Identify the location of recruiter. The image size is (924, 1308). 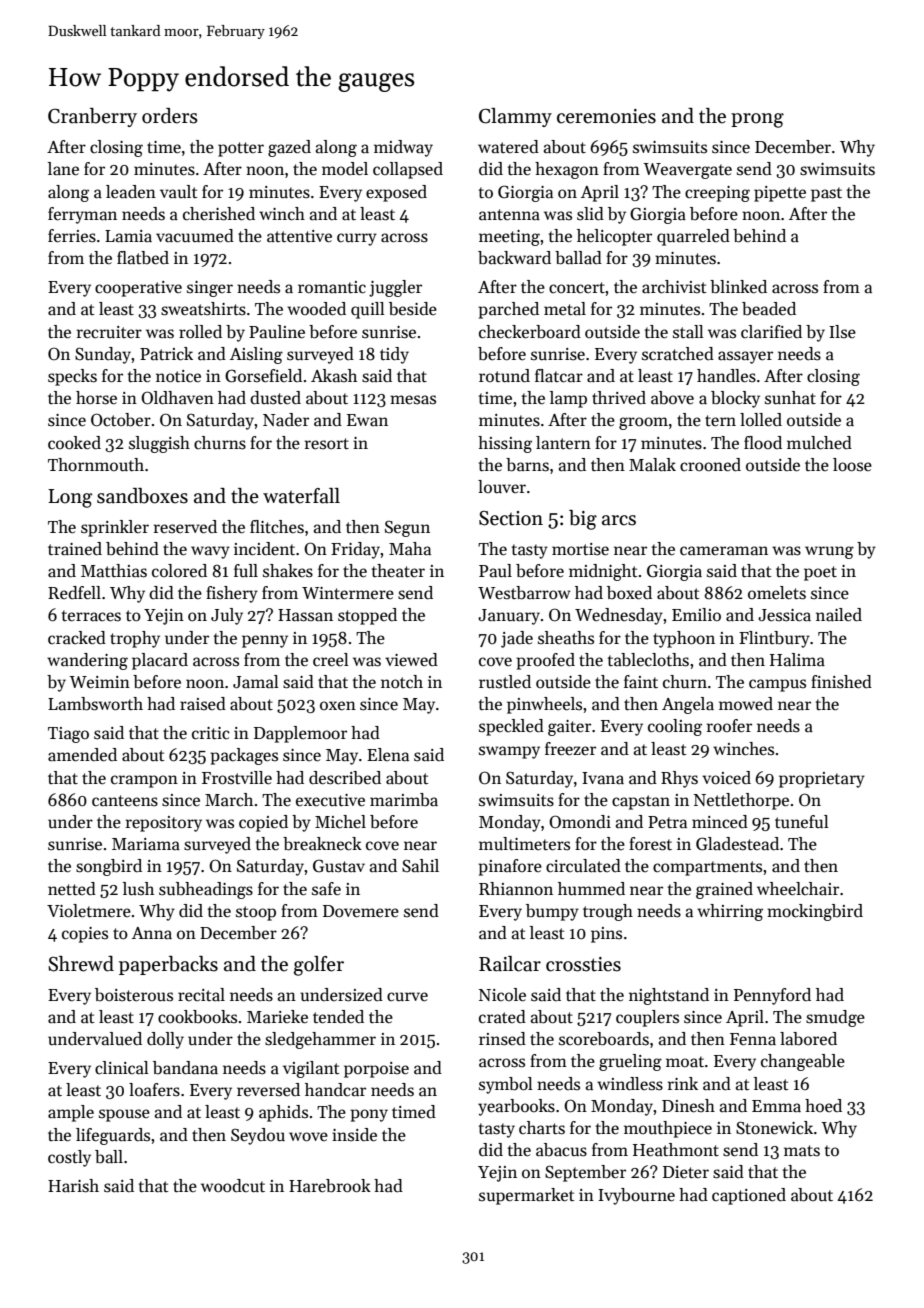
(109, 332).
